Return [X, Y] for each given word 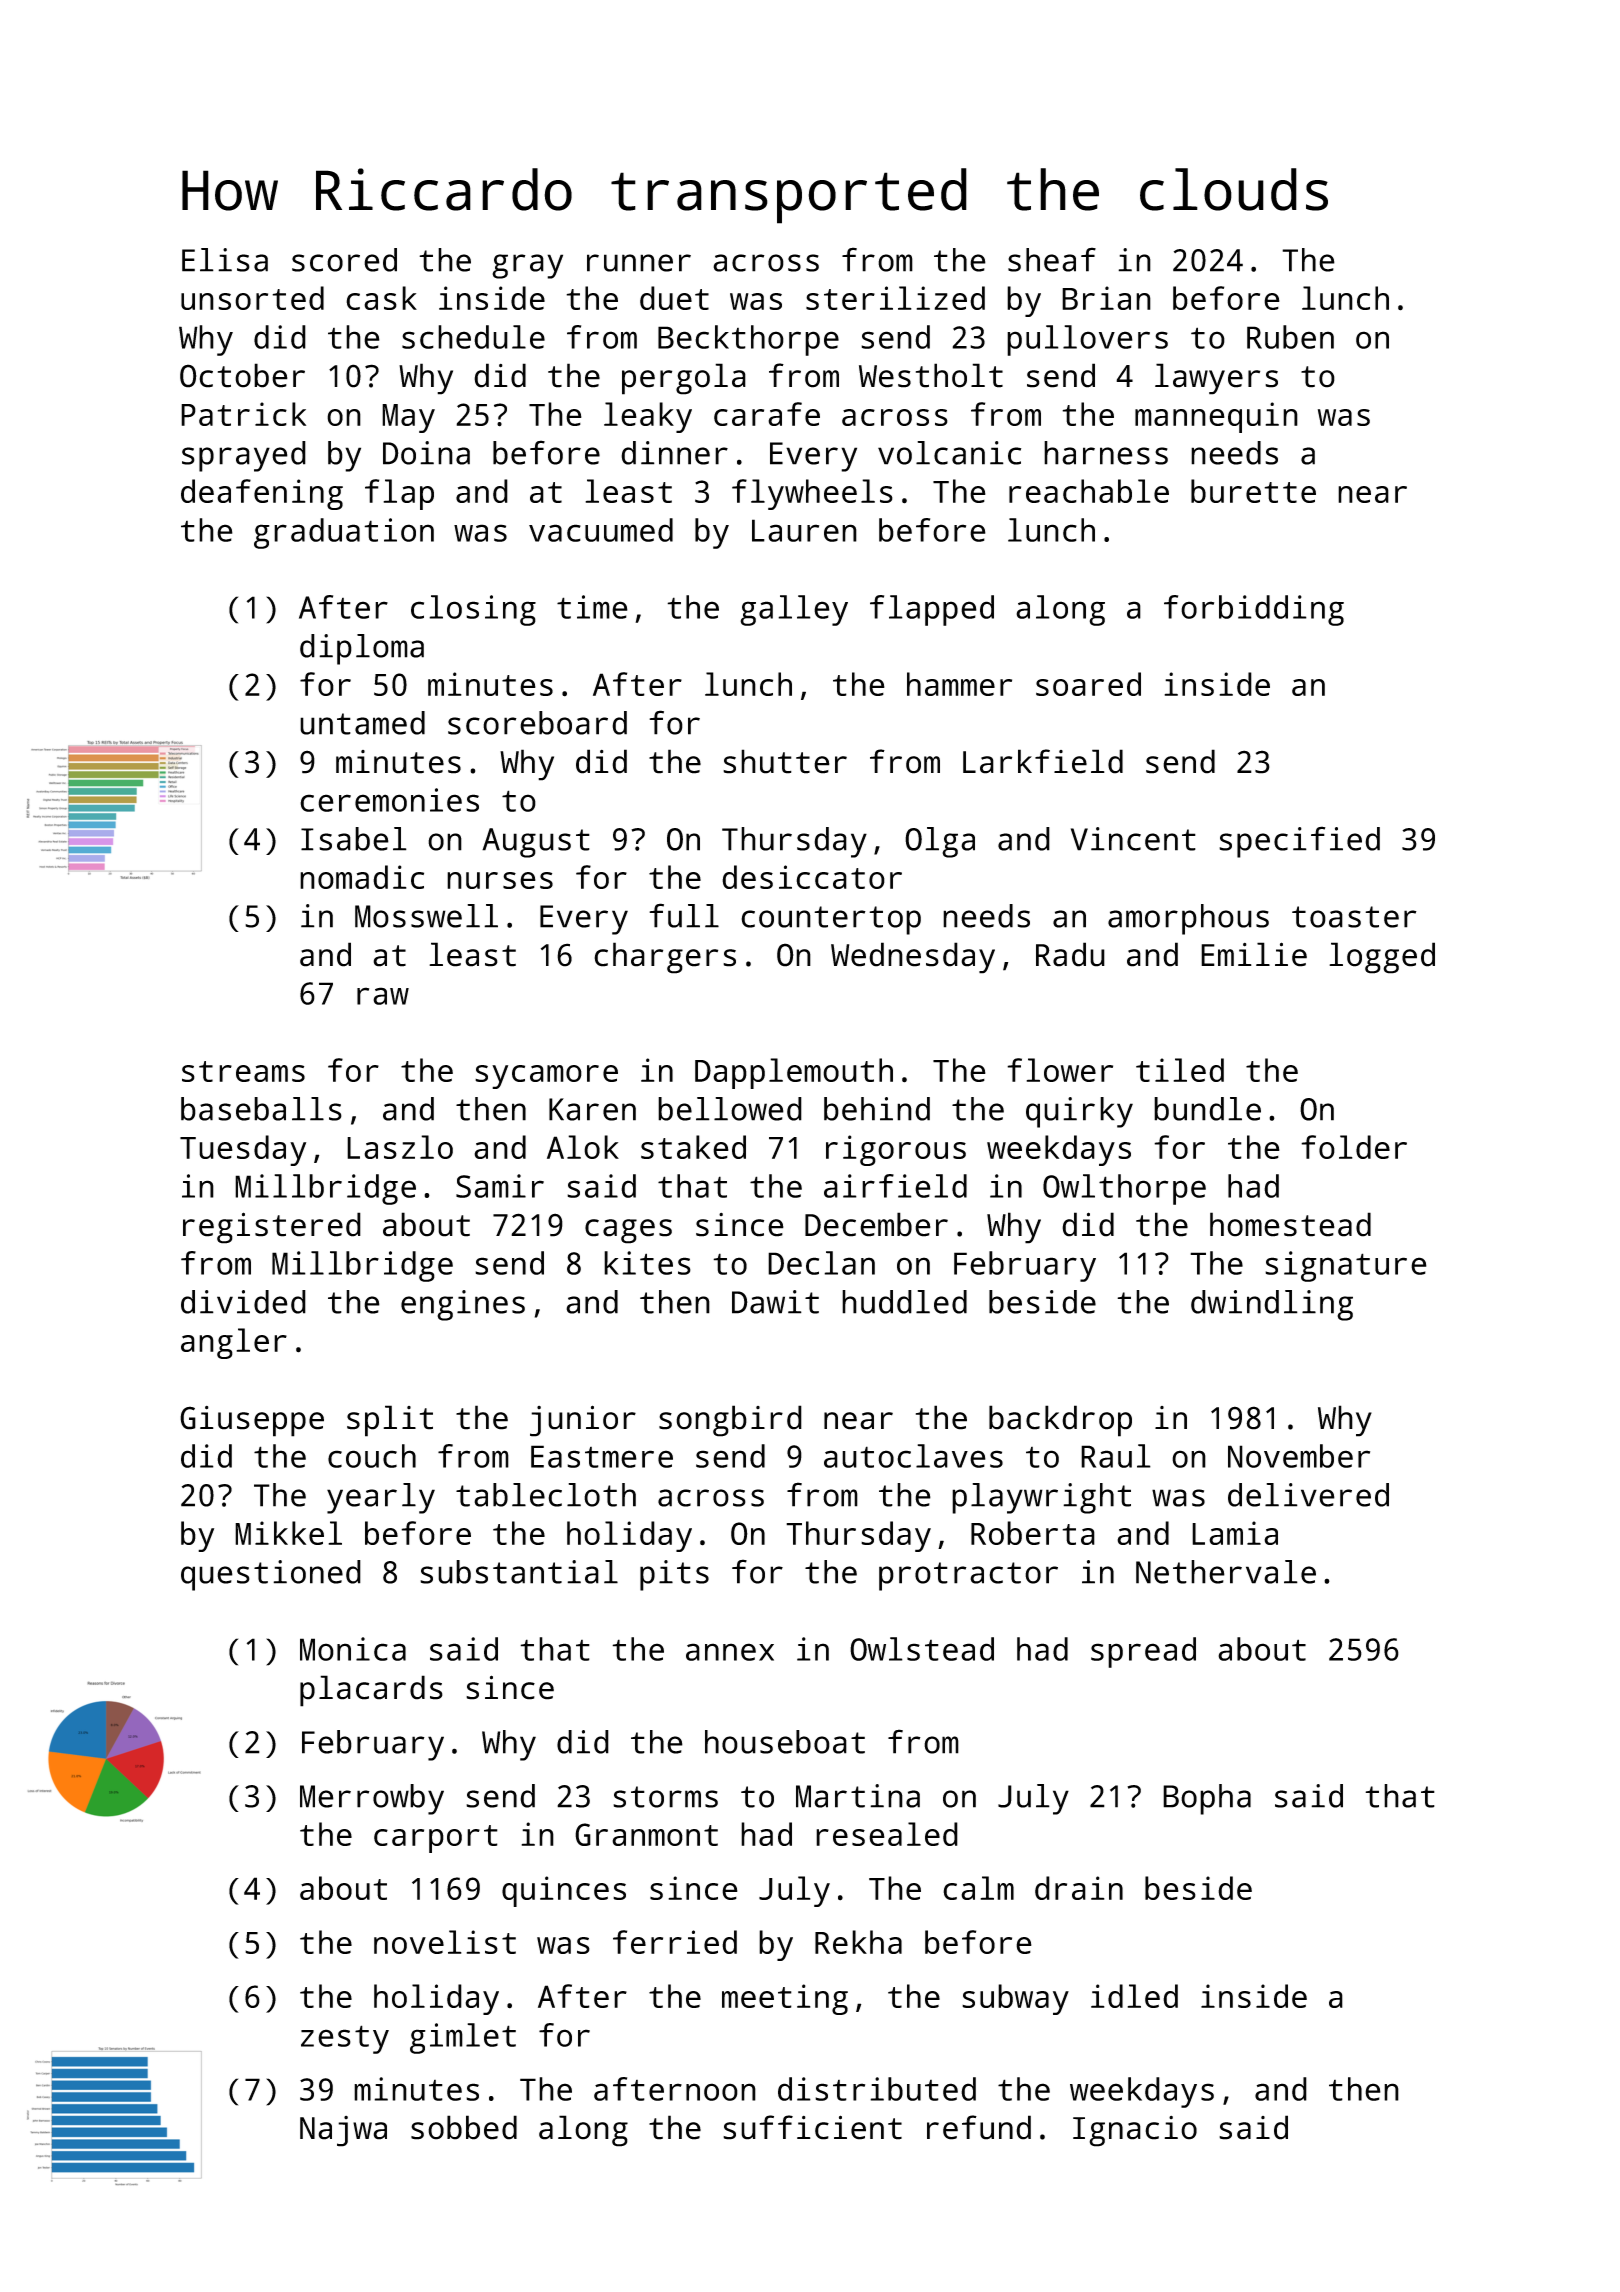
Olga [940, 842]
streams [243, 1071]
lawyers [1216, 379]
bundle [1207, 1109]
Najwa [343, 2131]
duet [674, 298]
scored [344, 260]
